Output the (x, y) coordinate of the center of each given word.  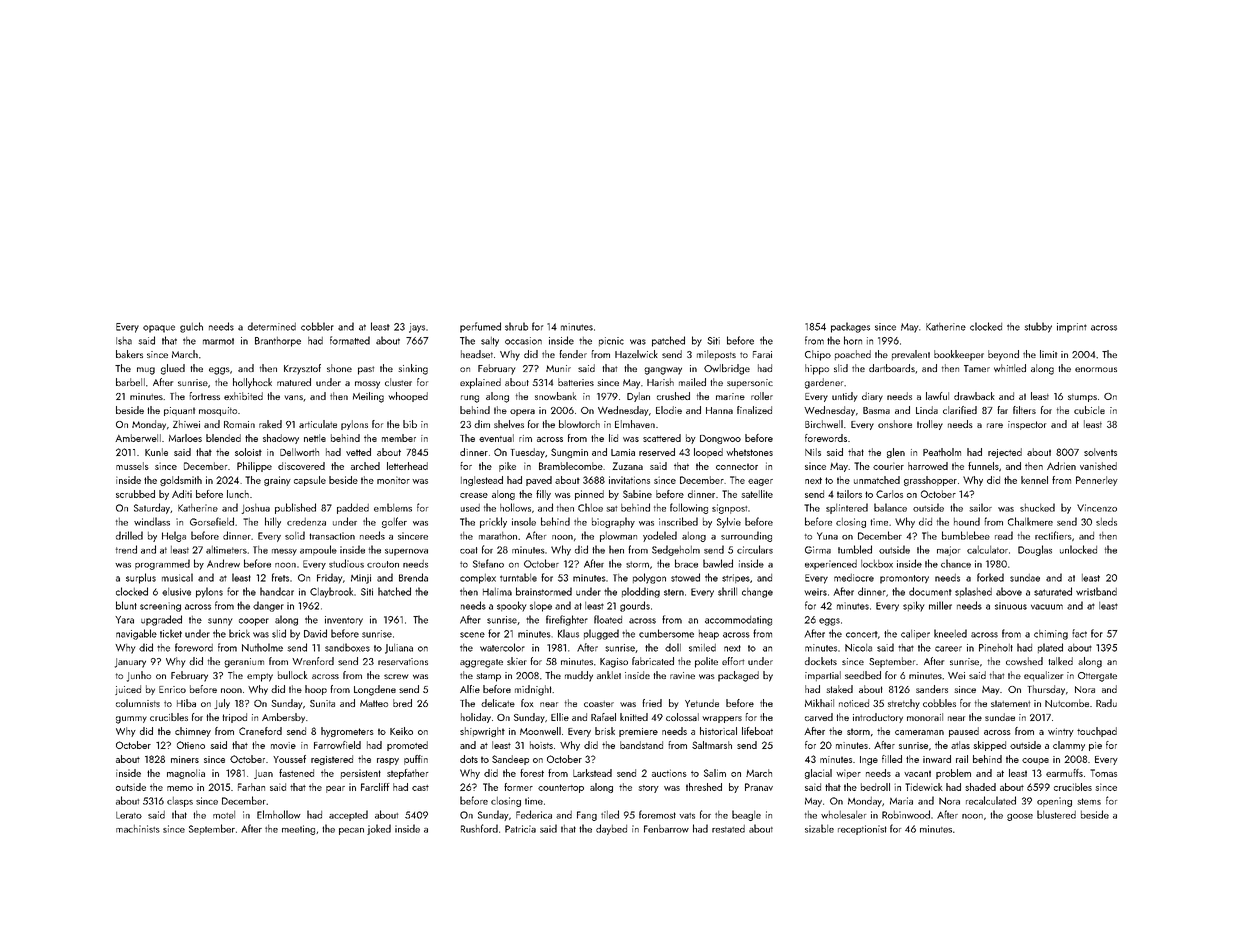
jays (417, 328)
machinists (138, 829)
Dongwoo (720, 439)
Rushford (479, 828)
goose (1020, 817)
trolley (930, 425)
